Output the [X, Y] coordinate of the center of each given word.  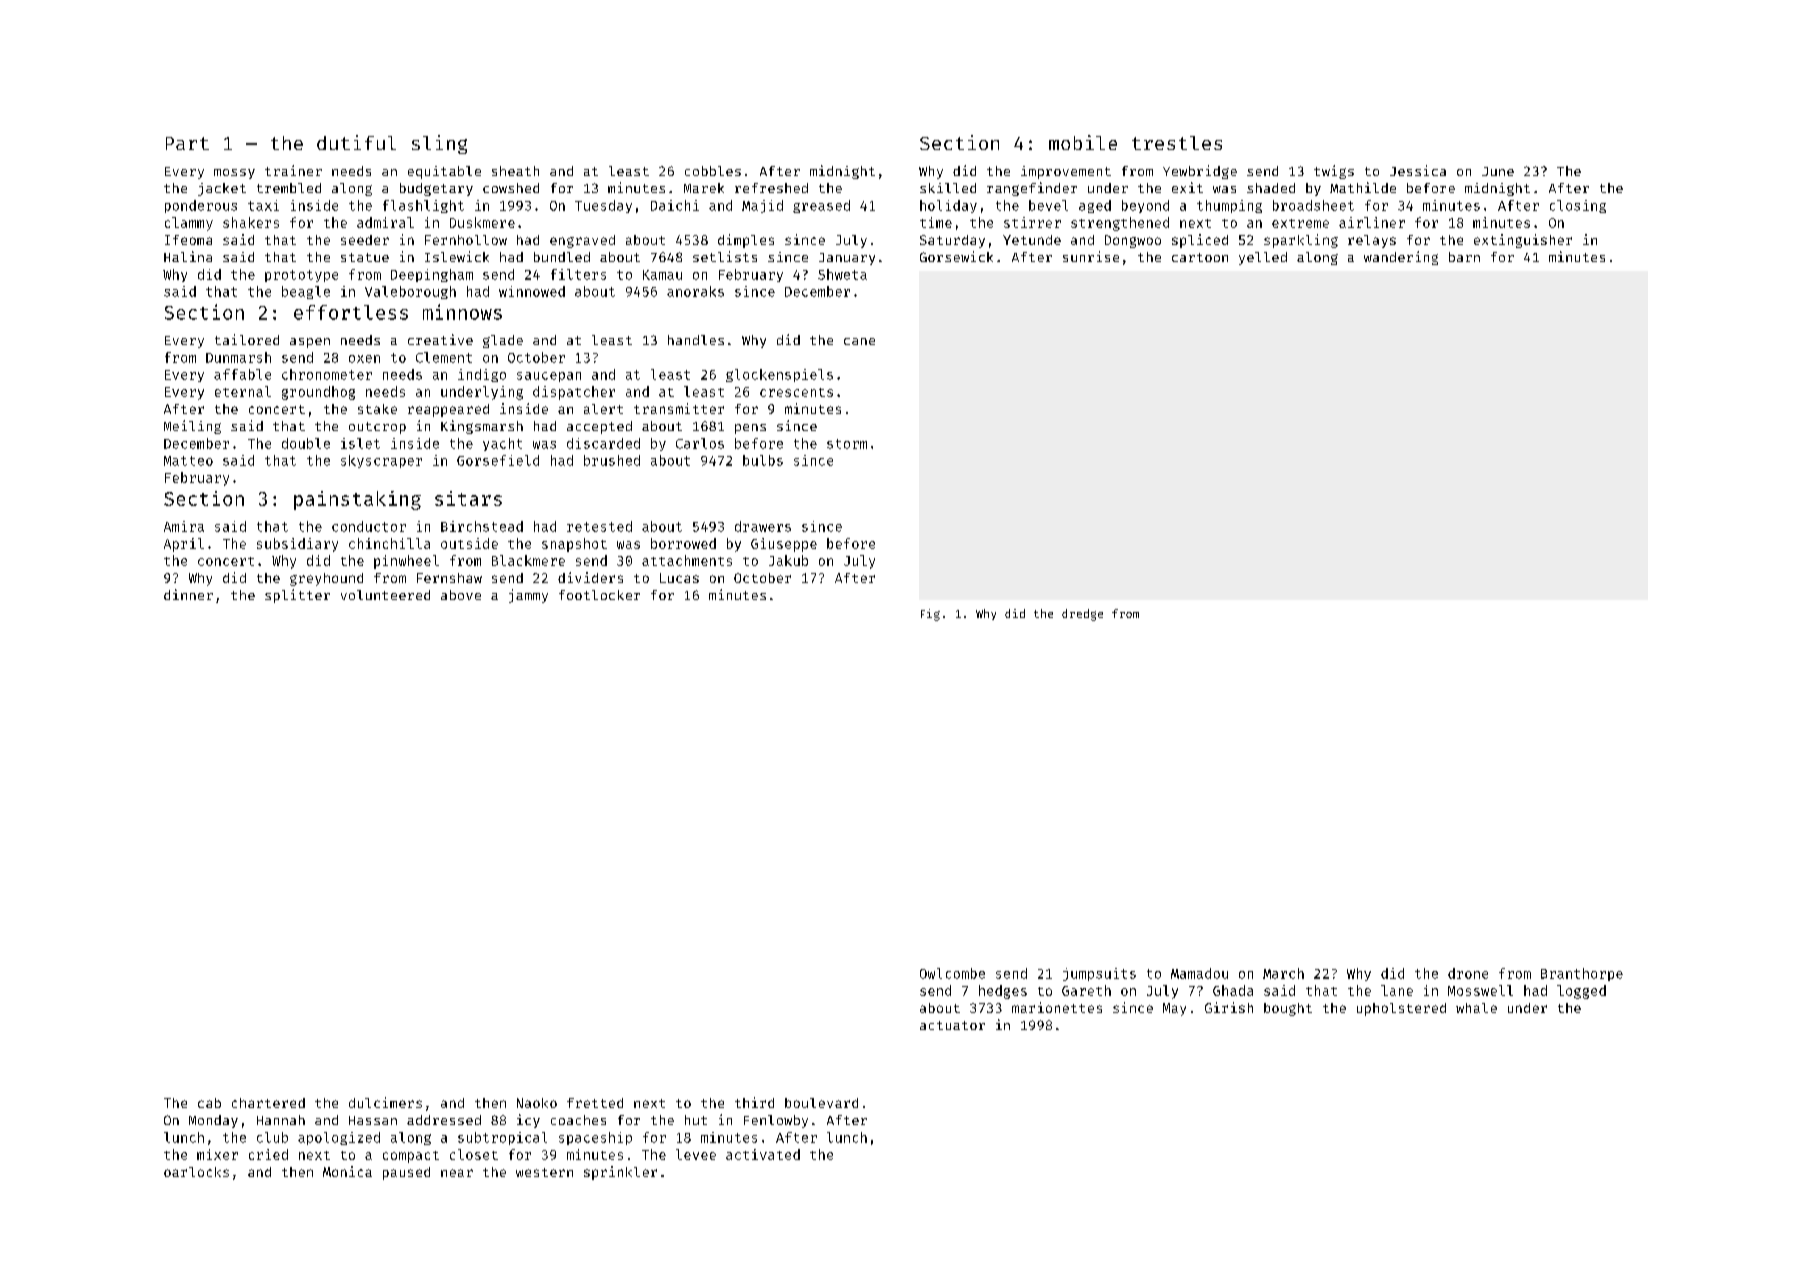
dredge [1082, 615]
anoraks [695, 291]
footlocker [599, 595]
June [1498, 171]
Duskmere [482, 222]
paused [406, 1173]
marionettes [1057, 1007]
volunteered [385, 595]
